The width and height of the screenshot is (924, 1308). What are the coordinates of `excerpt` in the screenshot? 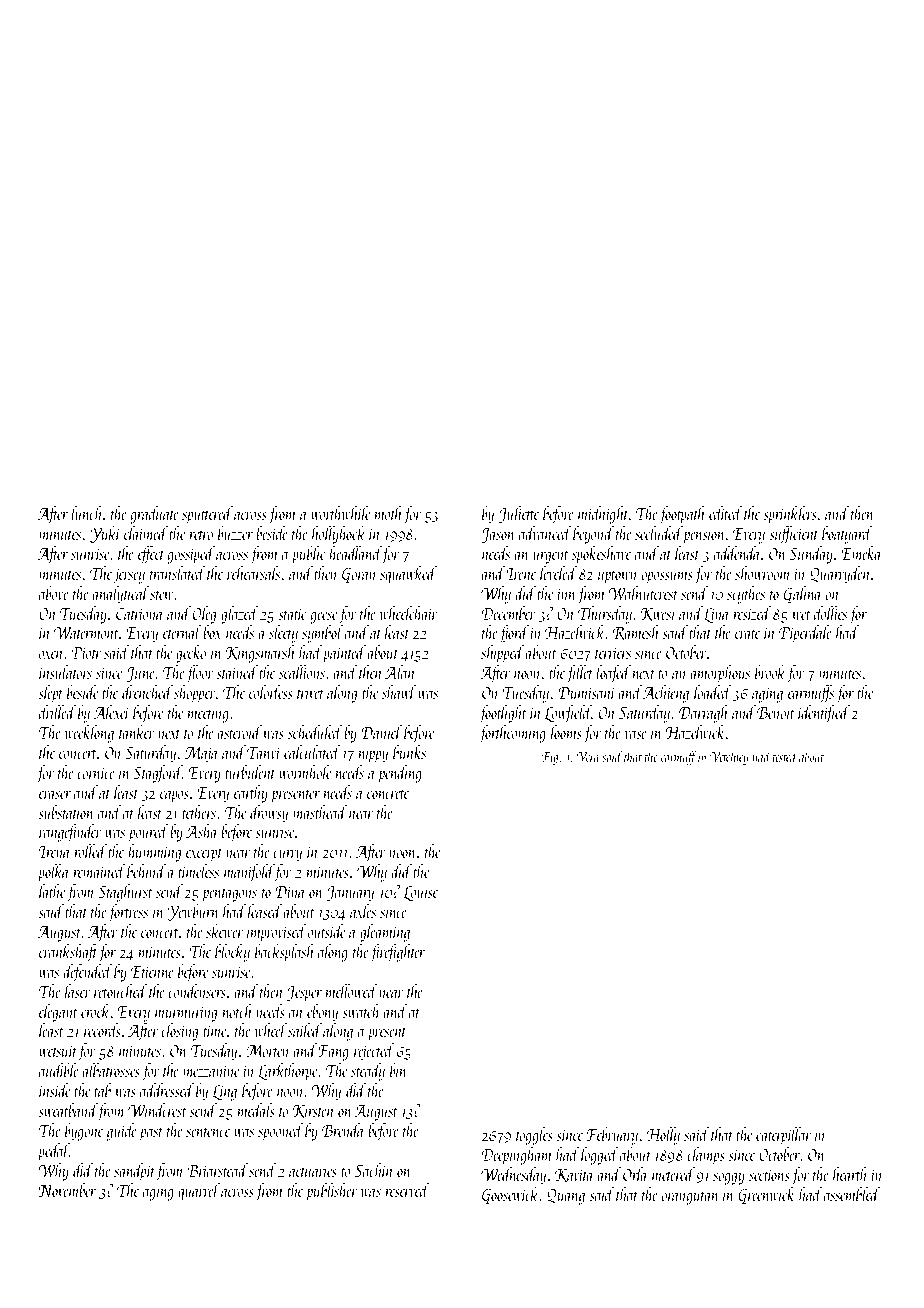 It's located at (204, 855).
